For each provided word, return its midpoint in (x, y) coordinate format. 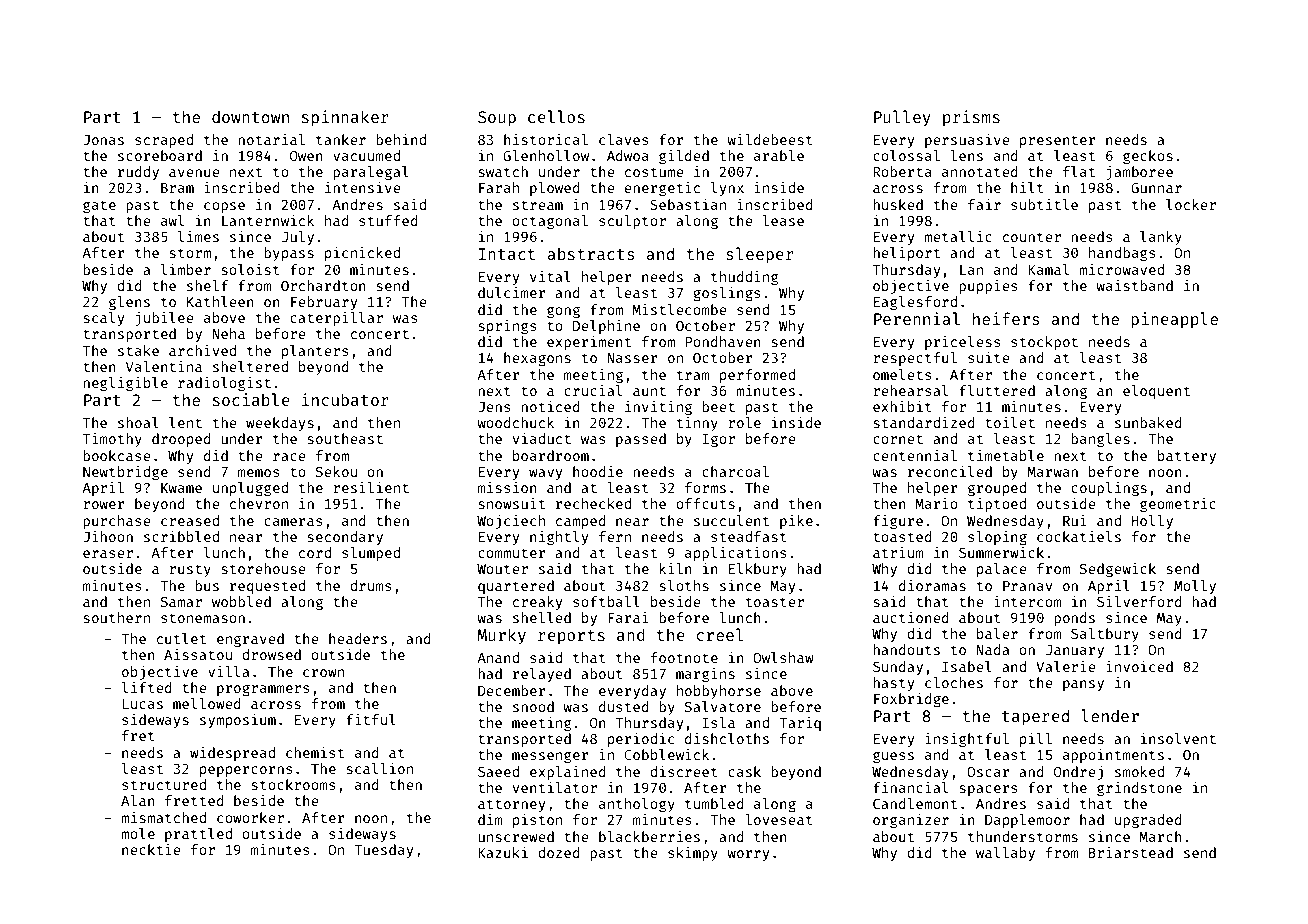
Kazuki (503, 852)
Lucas (143, 704)
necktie (151, 849)
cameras (293, 522)
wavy (545, 474)
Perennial (917, 318)
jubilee (164, 319)
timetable (1006, 455)
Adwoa (628, 155)
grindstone (1139, 789)
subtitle (1044, 204)
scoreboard (160, 155)
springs (508, 327)
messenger (550, 757)
